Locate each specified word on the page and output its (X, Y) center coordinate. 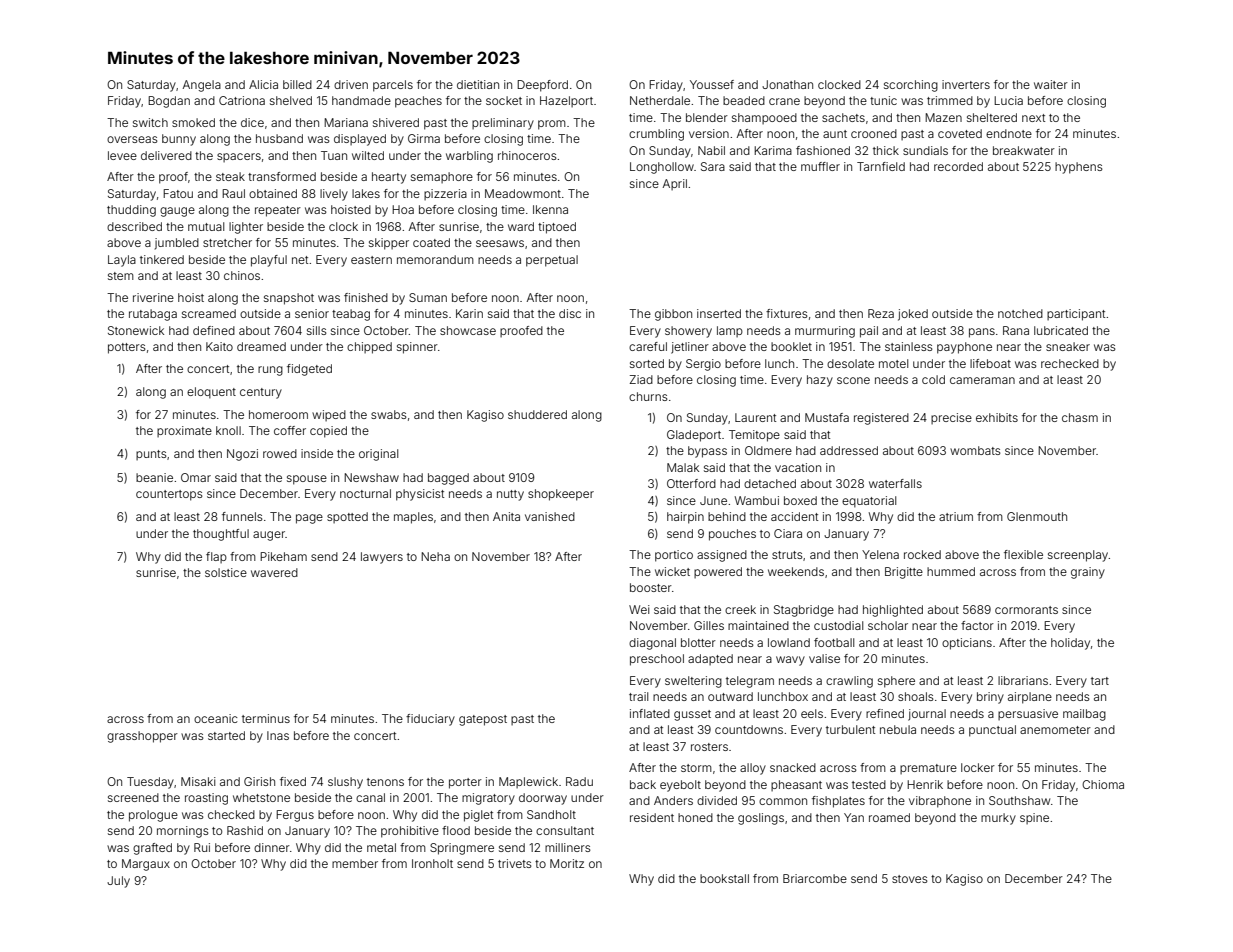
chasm (1080, 417)
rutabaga (153, 315)
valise (824, 658)
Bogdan (169, 102)
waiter (1051, 84)
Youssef (712, 84)
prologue (153, 816)
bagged (448, 479)
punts (151, 455)
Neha (435, 556)
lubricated (1061, 330)
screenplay (1078, 556)
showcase (468, 330)
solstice (226, 572)
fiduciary (430, 720)
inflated (650, 713)
